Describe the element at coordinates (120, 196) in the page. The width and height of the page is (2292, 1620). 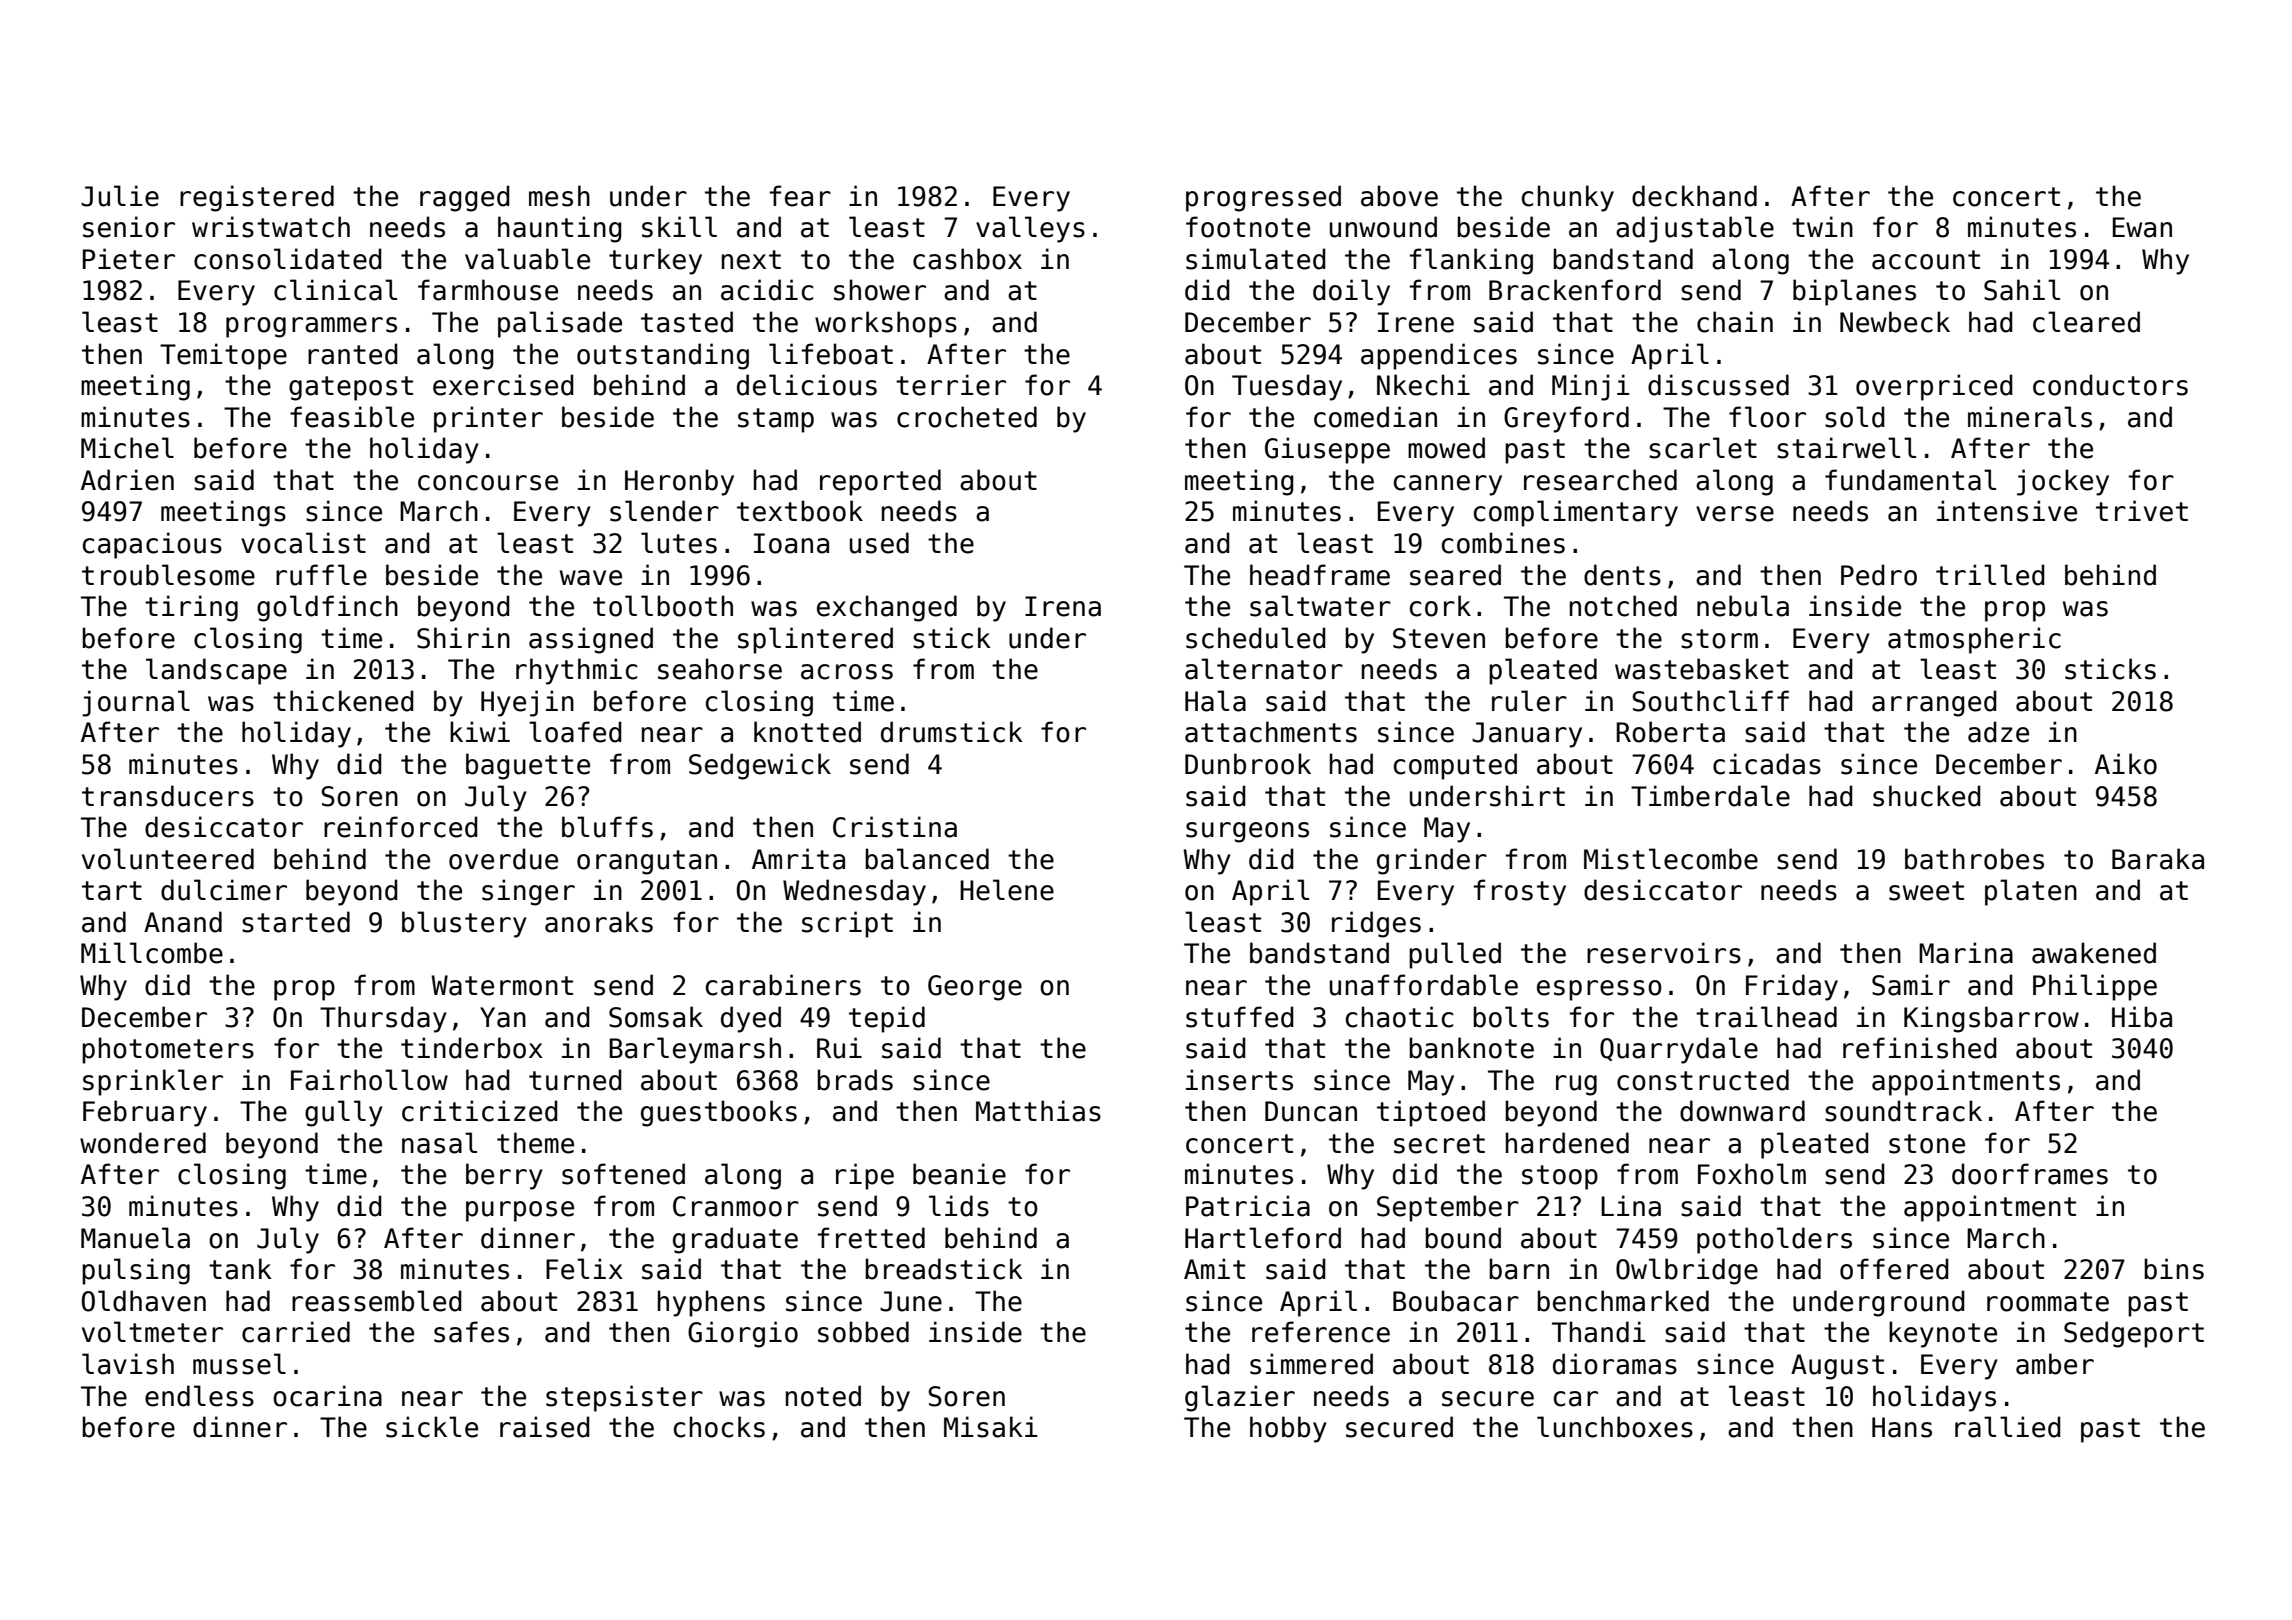
I see `Julie` at that location.
